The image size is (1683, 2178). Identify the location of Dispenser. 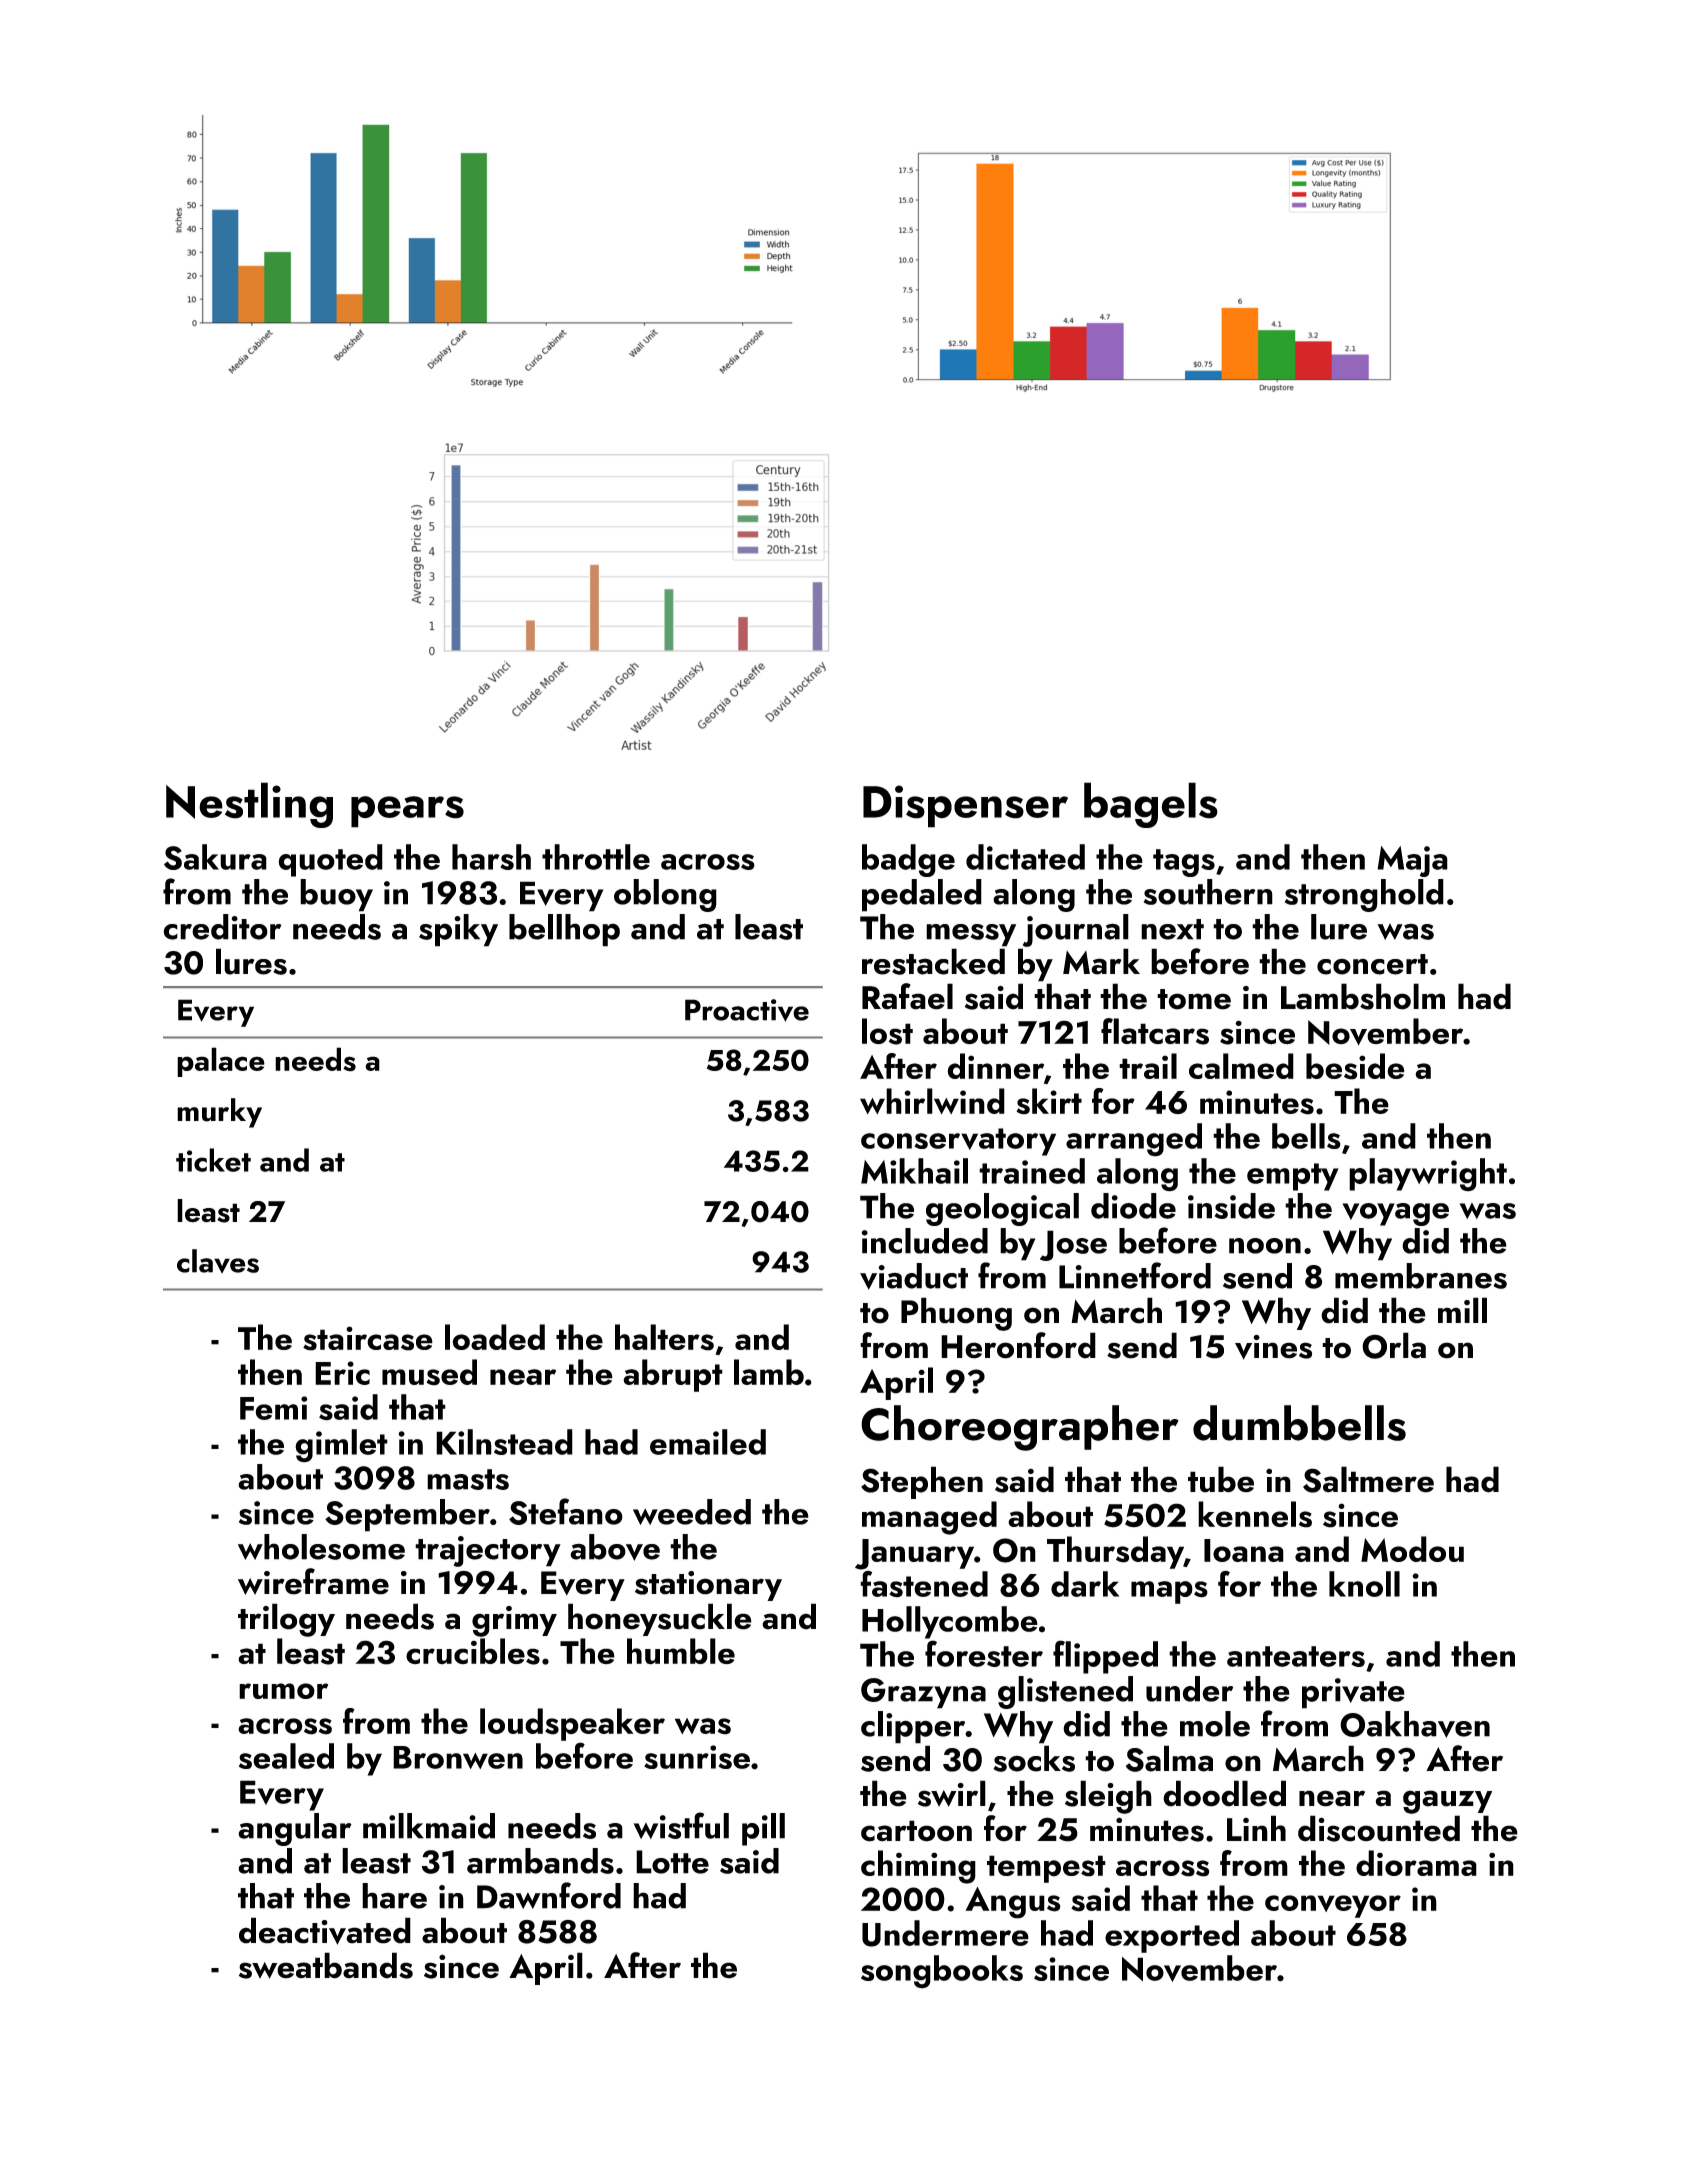
(965, 806).
